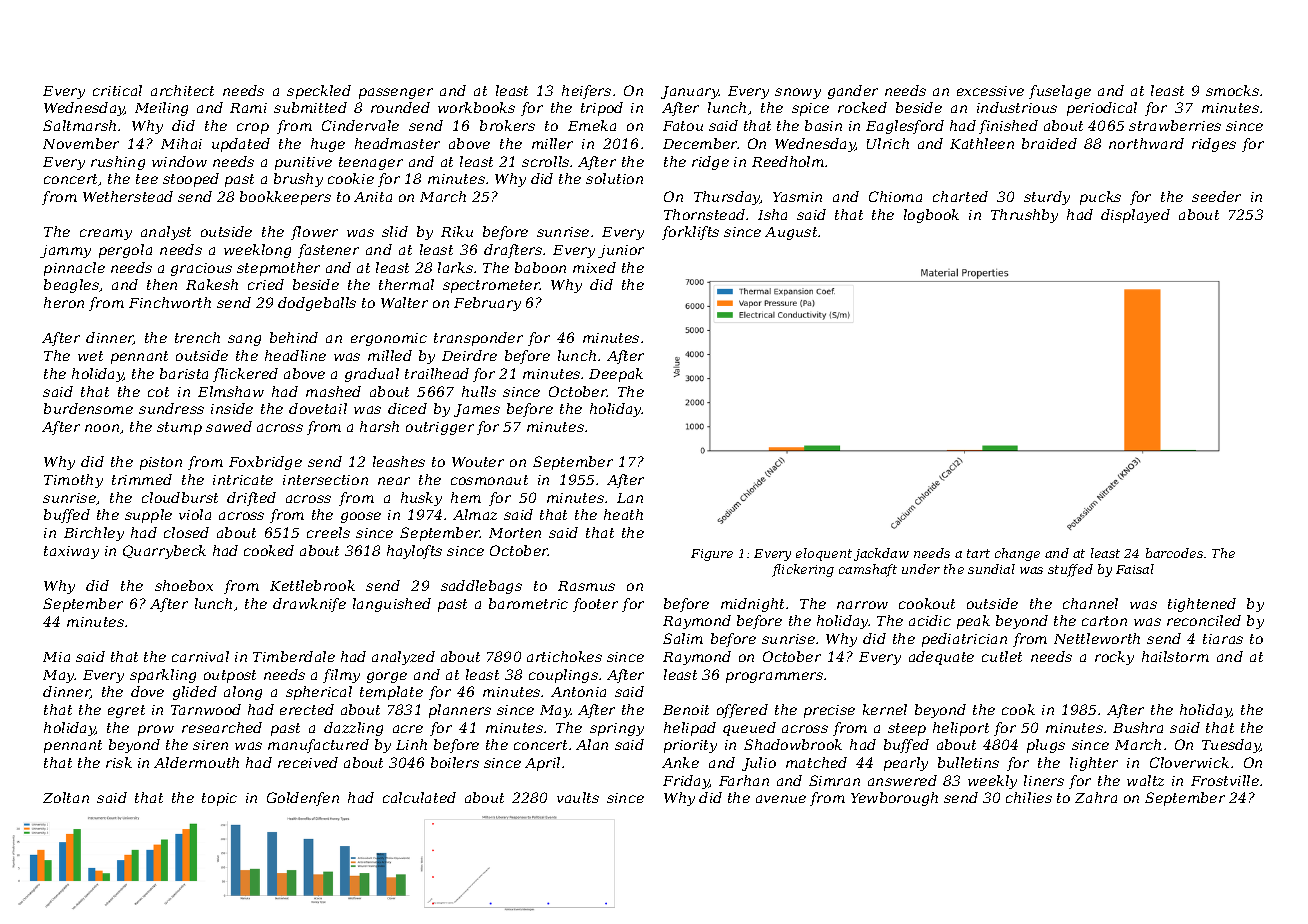 The height and width of the screenshot is (924, 1308). I want to click on Deepak, so click(616, 375).
